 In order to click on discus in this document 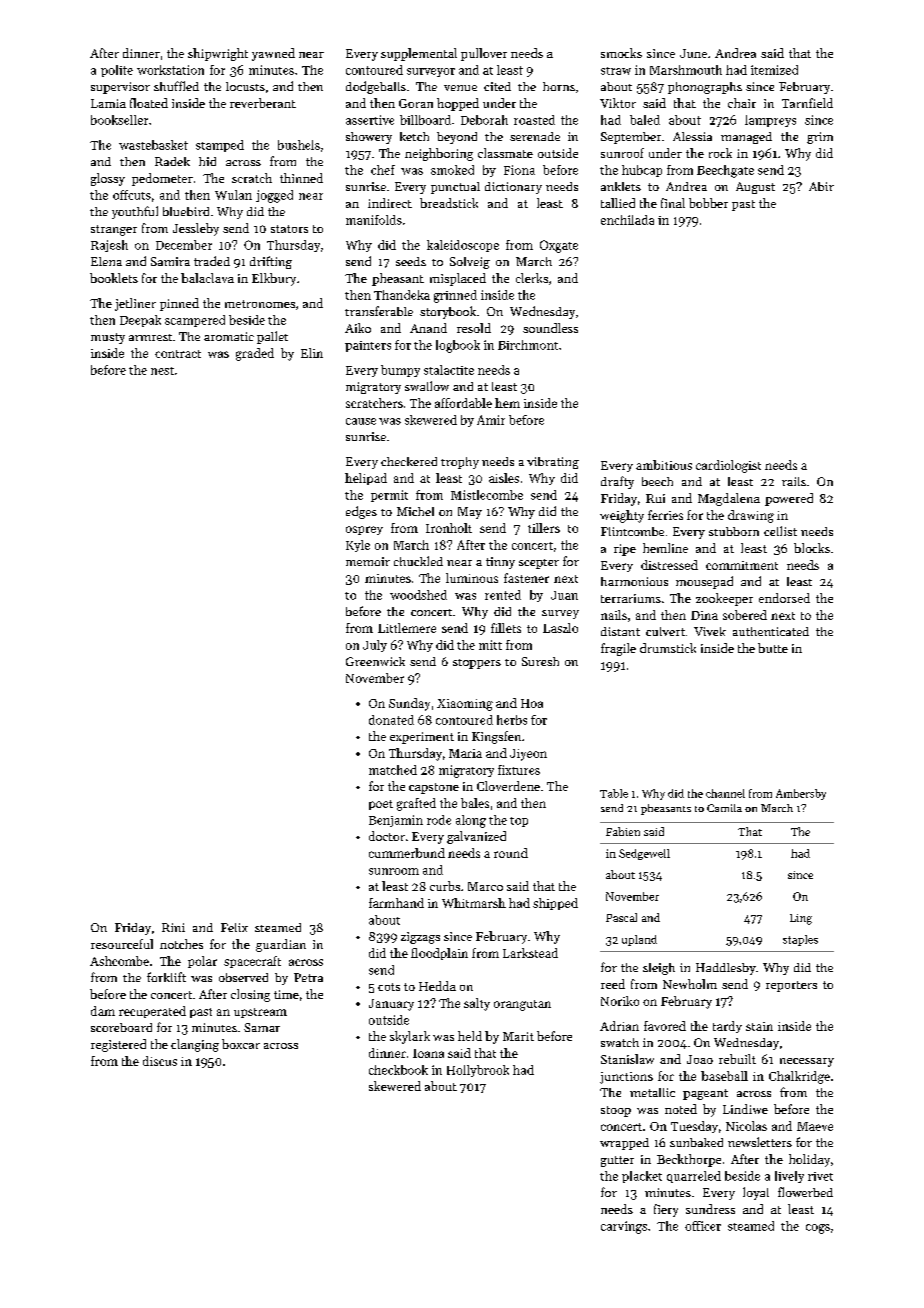, I will do `click(160, 1061)`.
